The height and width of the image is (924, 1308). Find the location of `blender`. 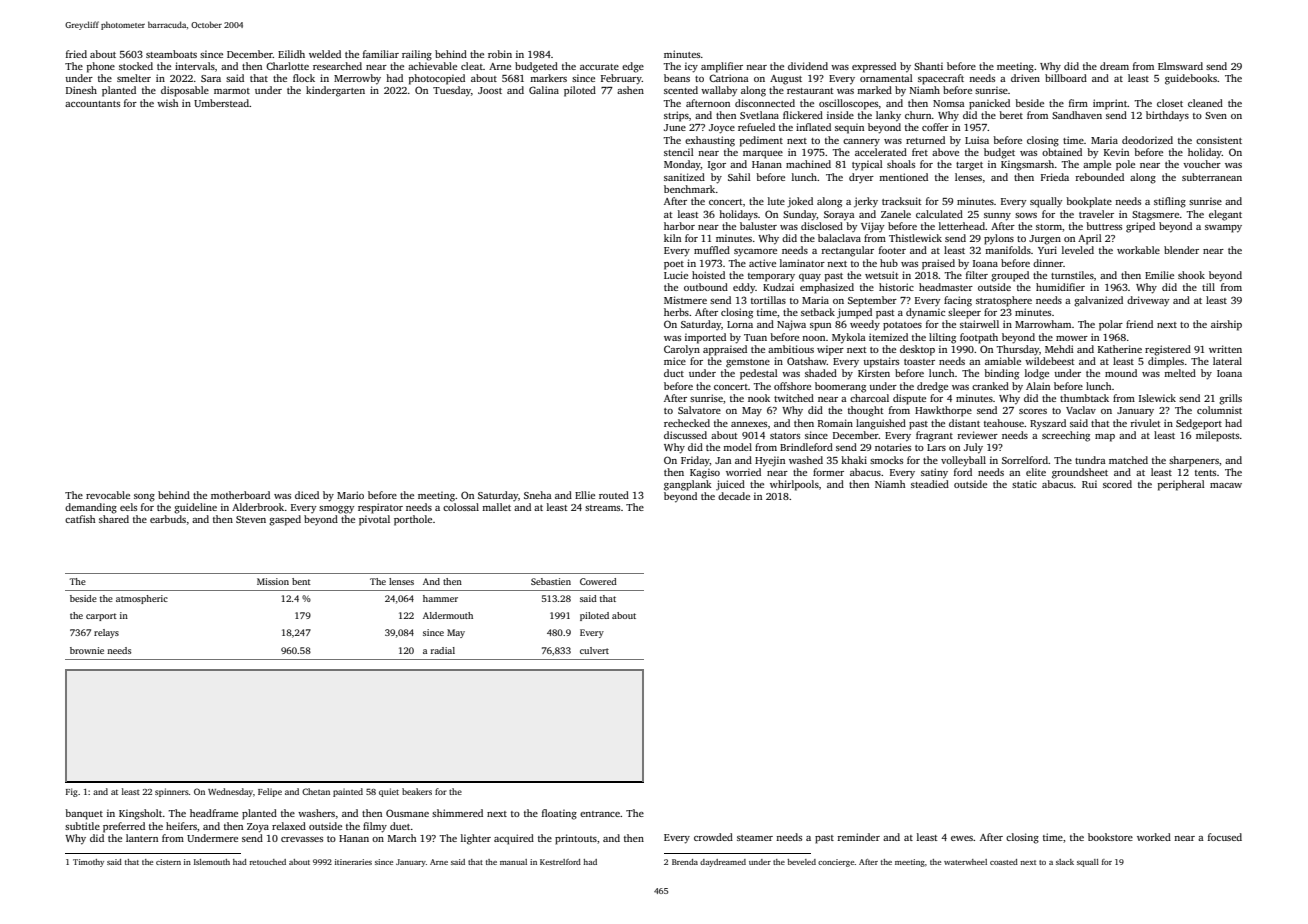

blender is located at coordinates (1181, 250).
